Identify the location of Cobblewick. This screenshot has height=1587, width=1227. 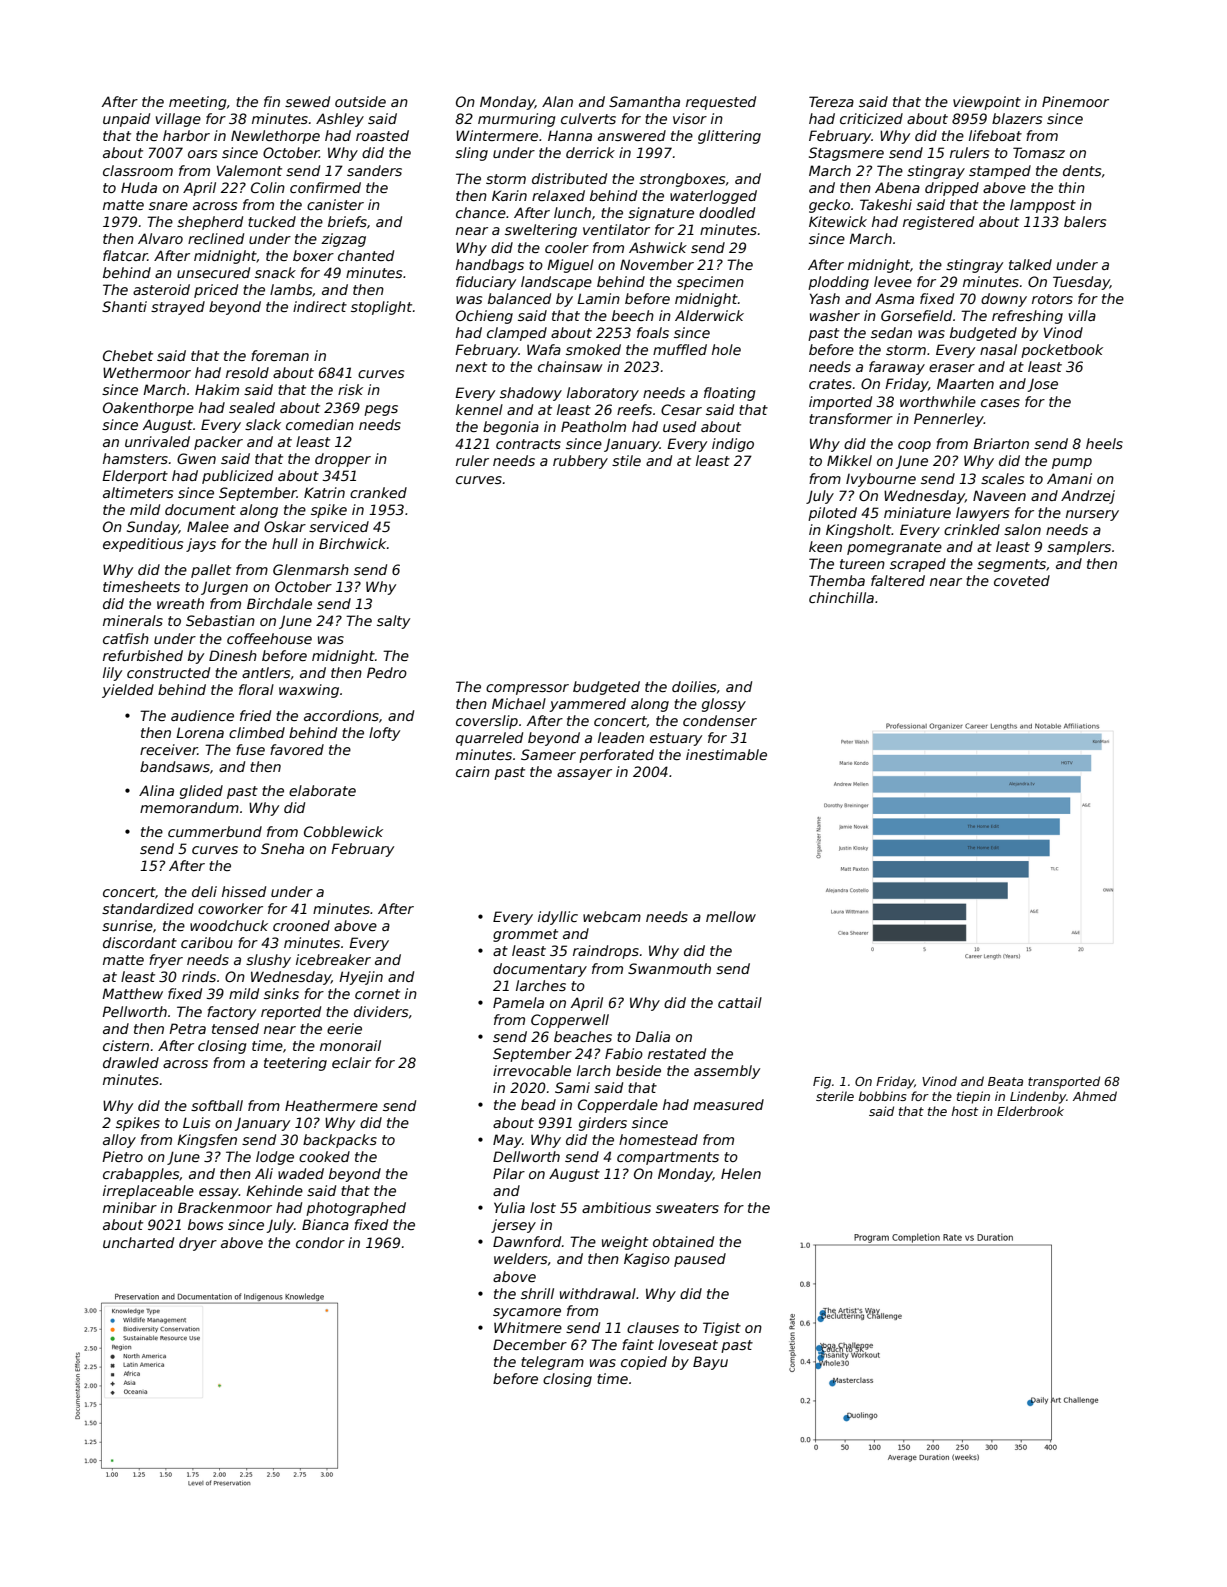
(343, 831).
